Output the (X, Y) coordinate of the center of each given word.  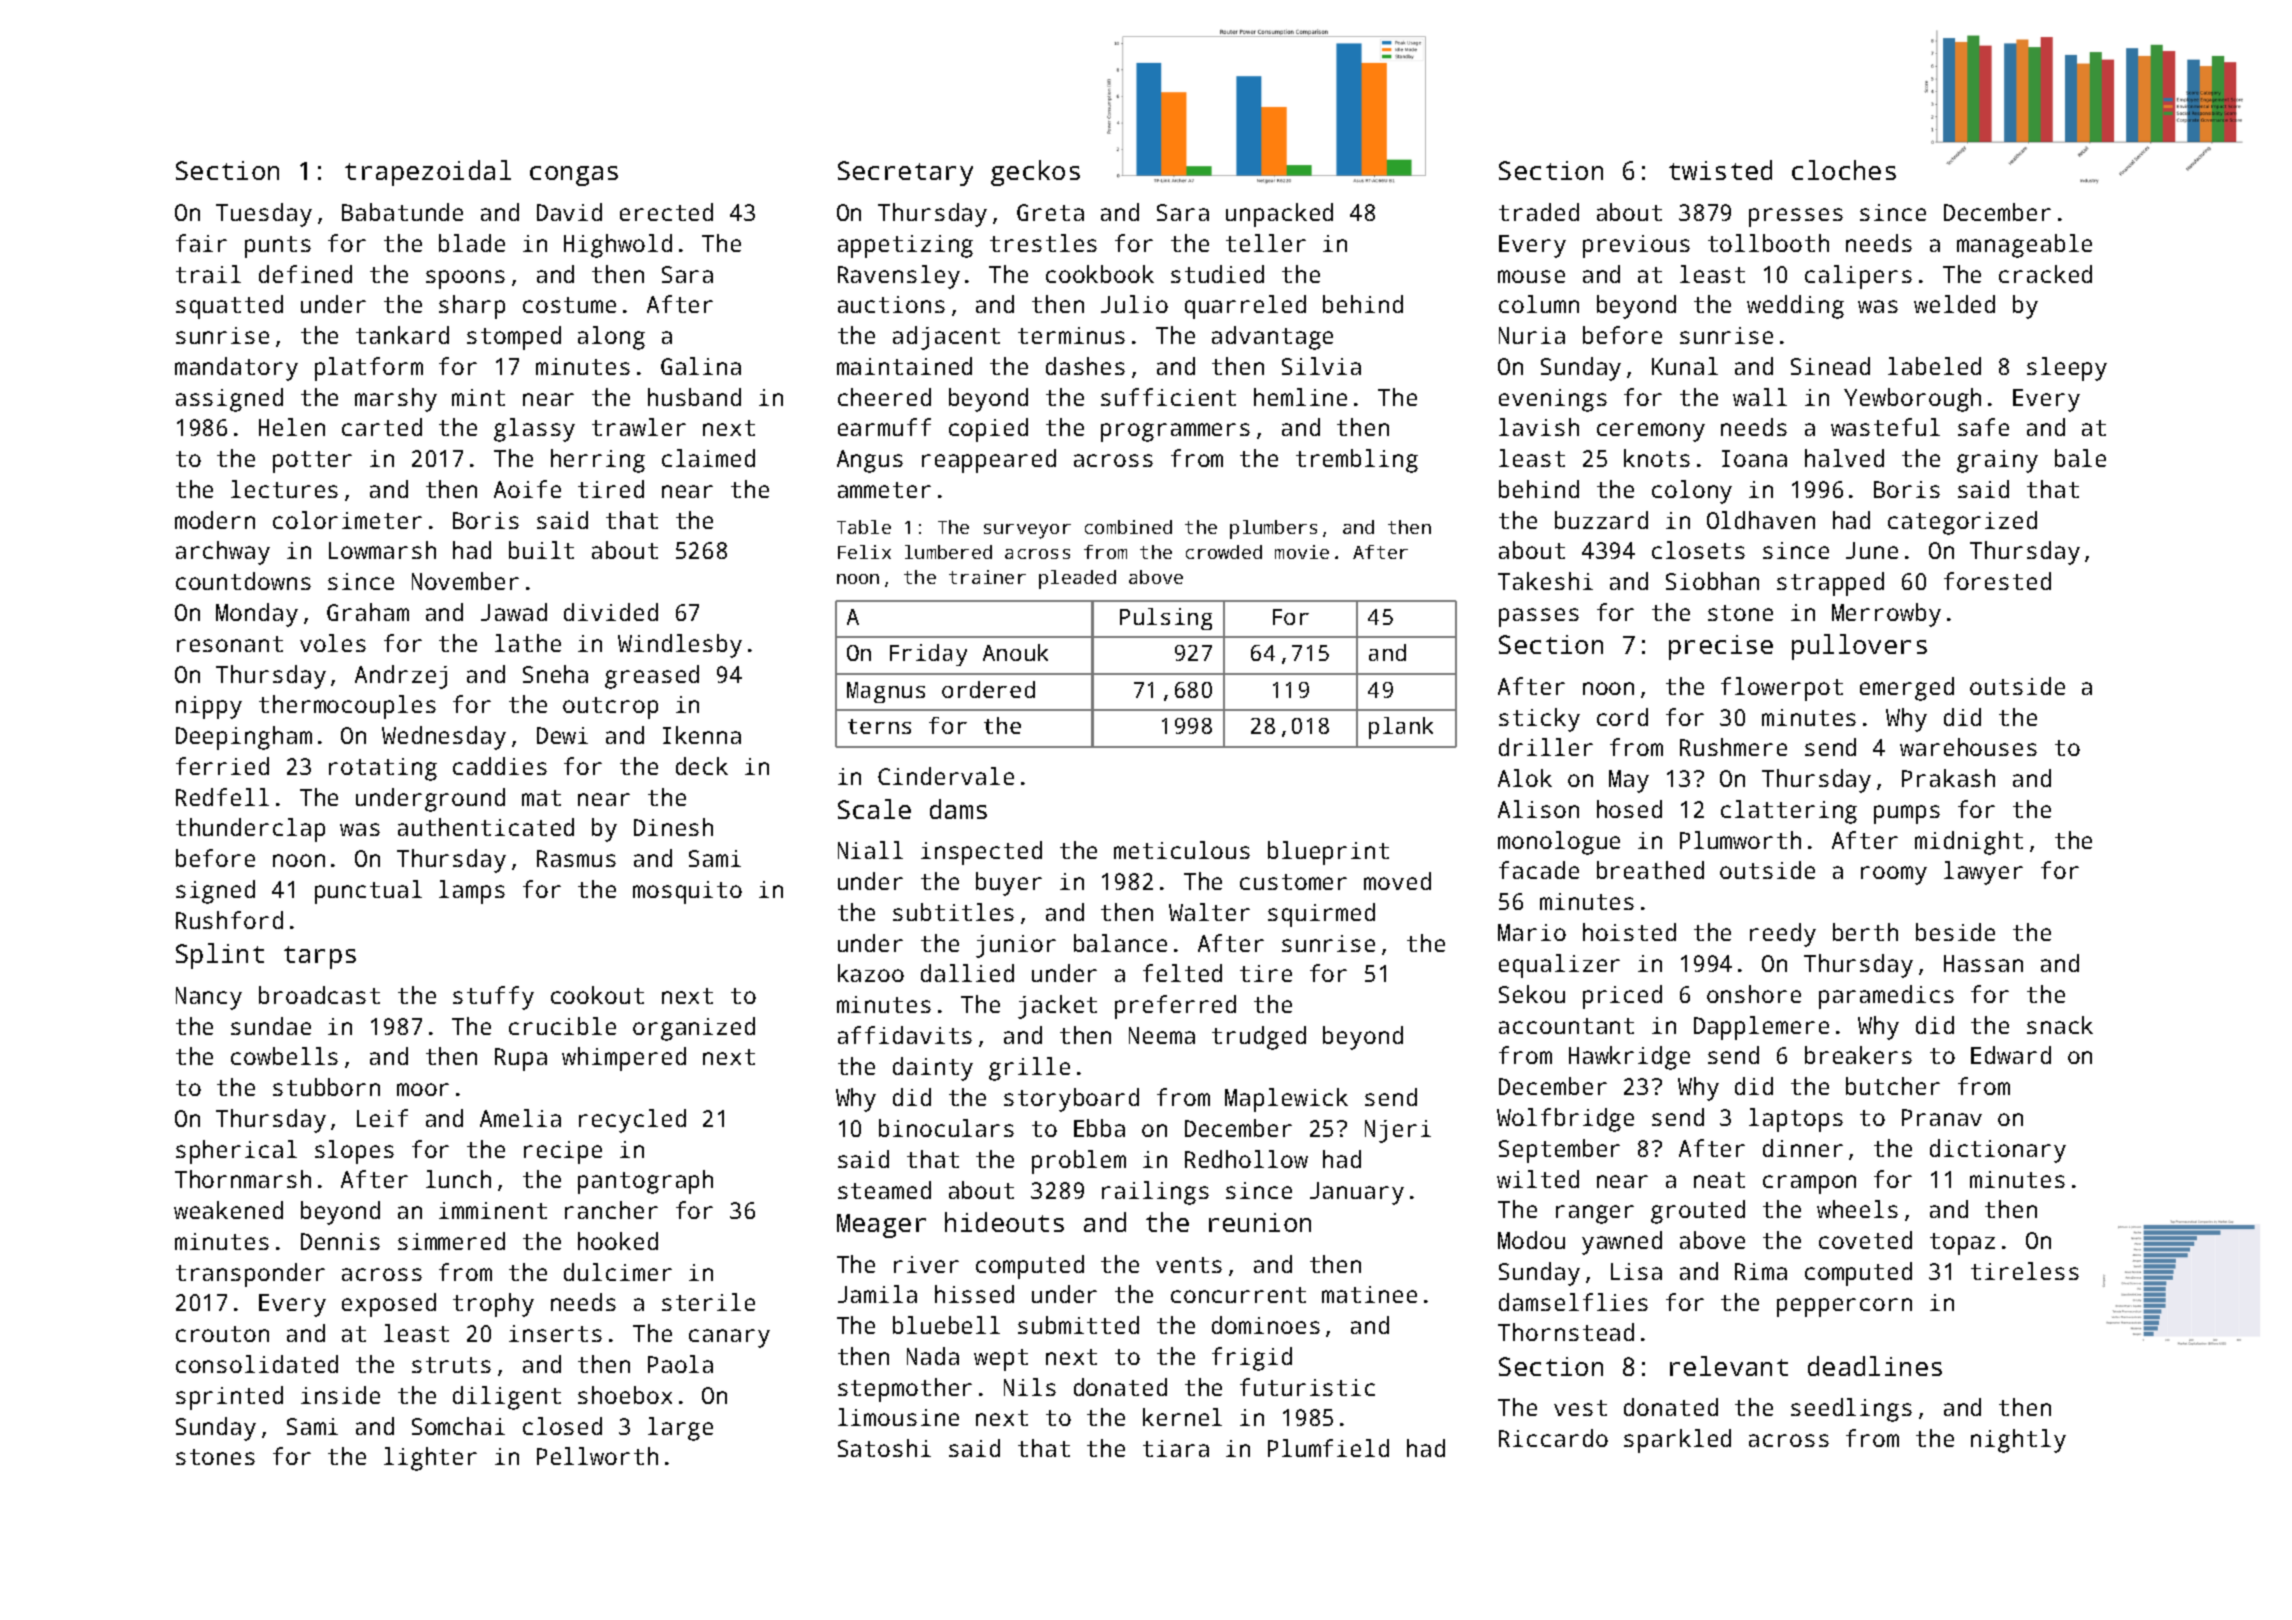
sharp (472, 307)
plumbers (1273, 529)
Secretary (905, 173)
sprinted (229, 1398)
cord (1622, 717)
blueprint (1328, 853)
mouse (1531, 276)
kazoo (871, 973)
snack (2060, 1025)
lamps (472, 892)
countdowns (243, 581)
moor (423, 1089)
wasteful (1885, 427)
